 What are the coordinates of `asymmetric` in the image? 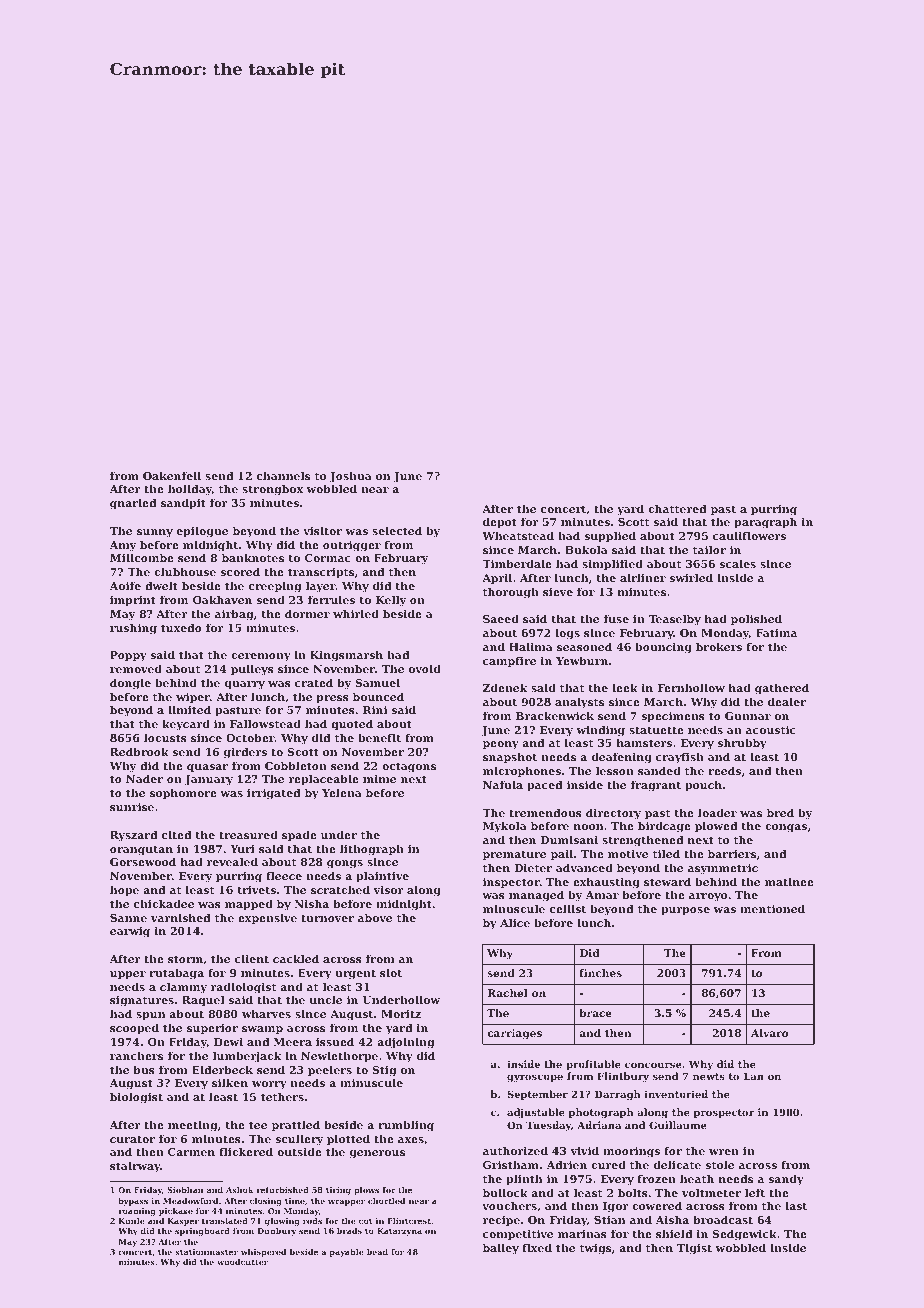 It's located at (723, 869).
